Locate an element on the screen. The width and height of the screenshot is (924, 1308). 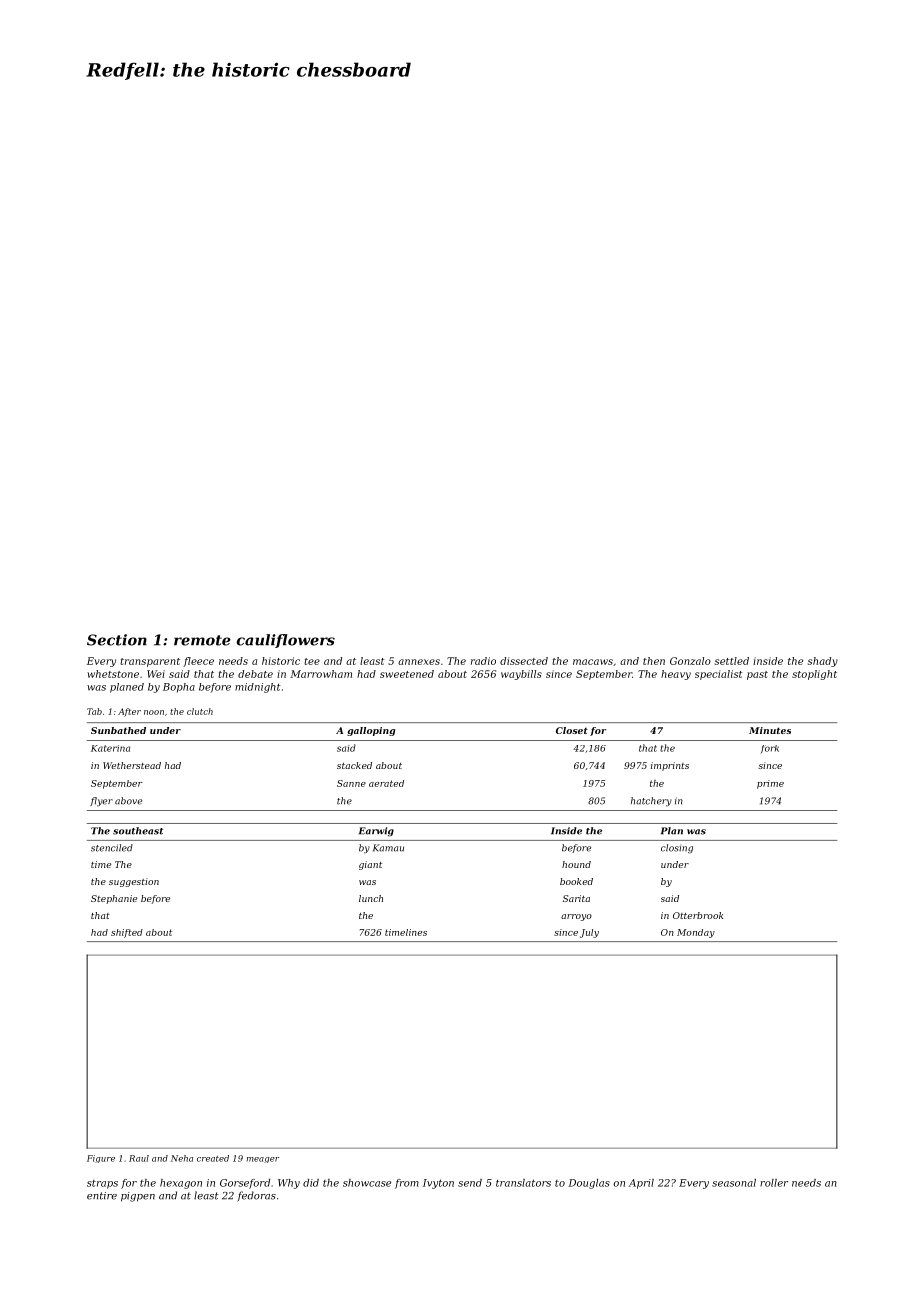
Sarita is located at coordinates (576, 898).
